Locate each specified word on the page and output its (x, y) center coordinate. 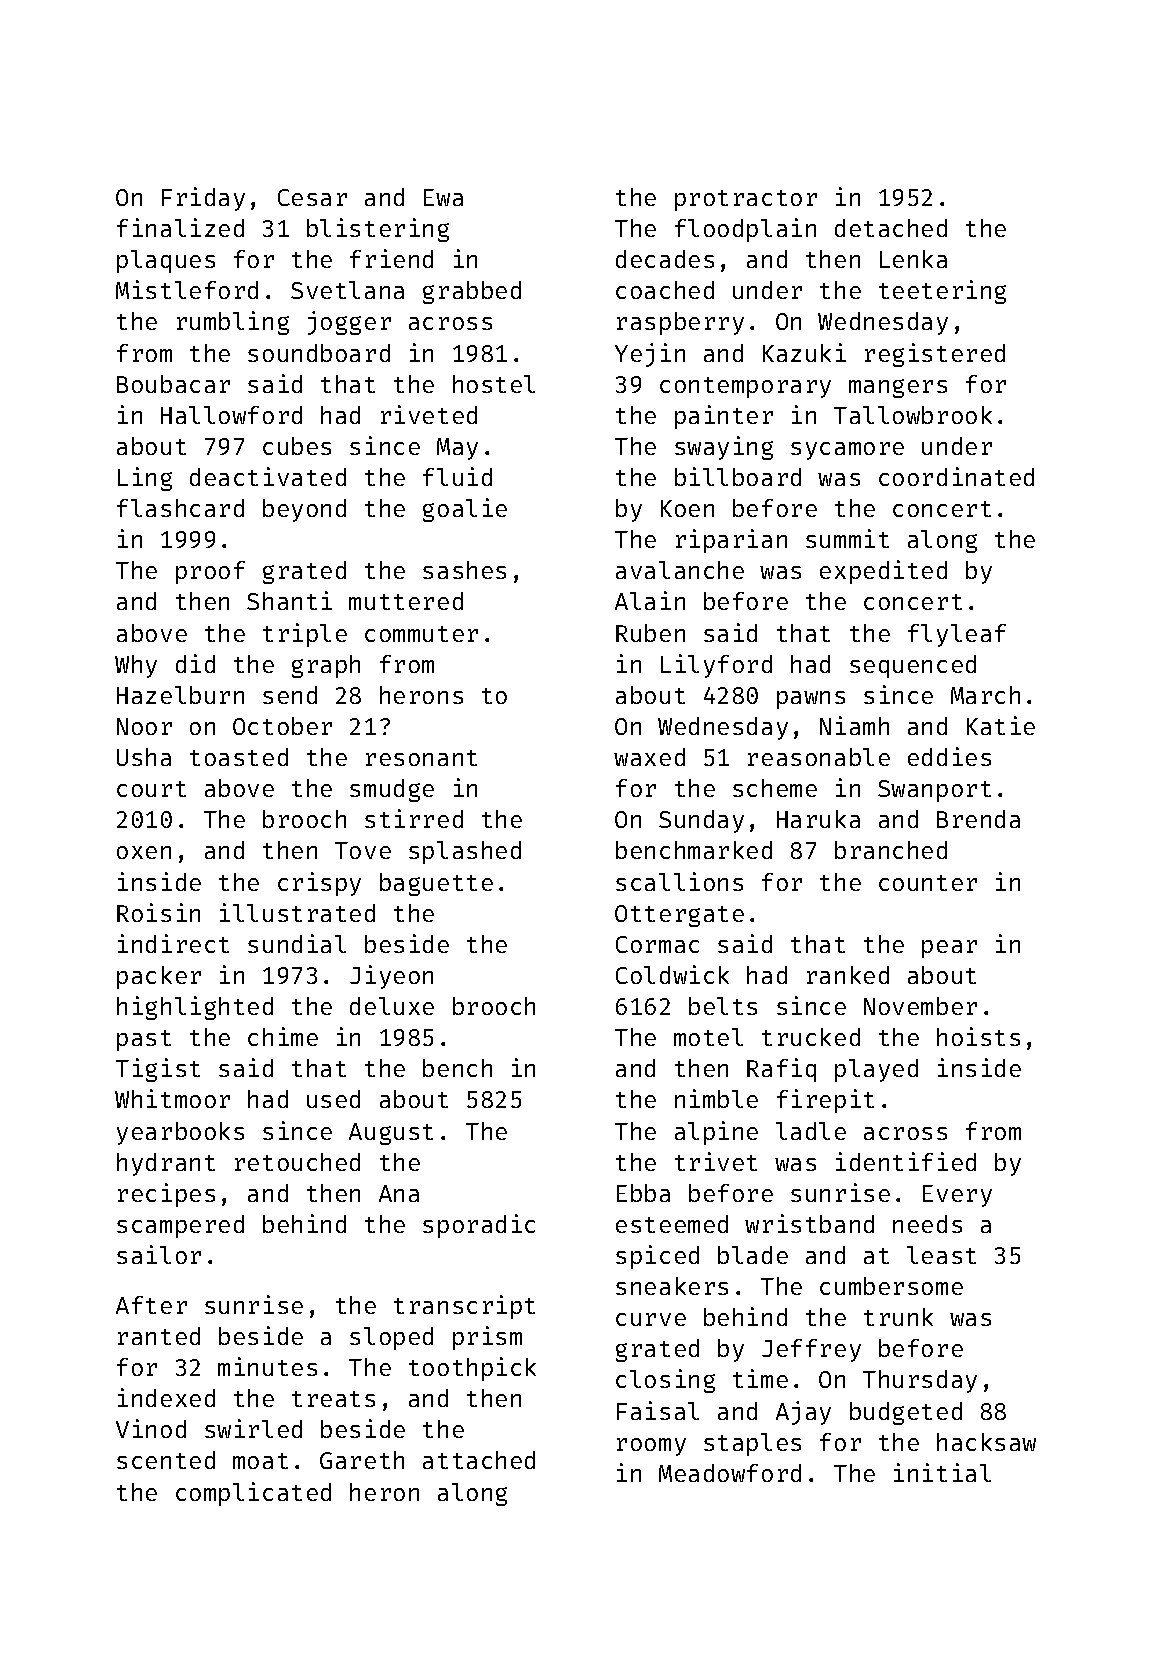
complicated (253, 1494)
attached (479, 1460)
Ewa (443, 197)
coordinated (956, 476)
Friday (203, 199)
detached (891, 228)
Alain (650, 600)
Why (136, 666)
